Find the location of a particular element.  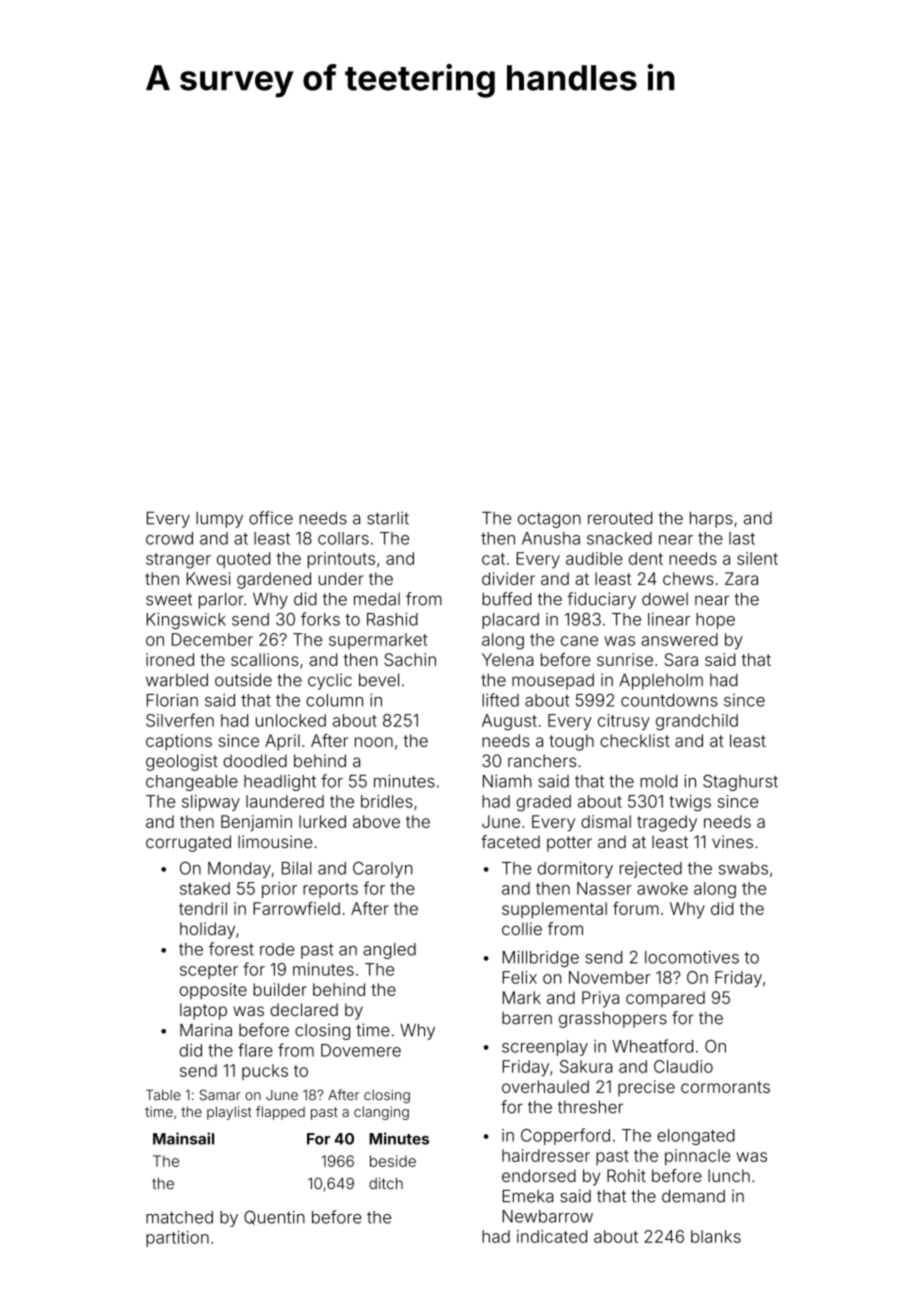

swabs is located at coordinates (743, 868).
